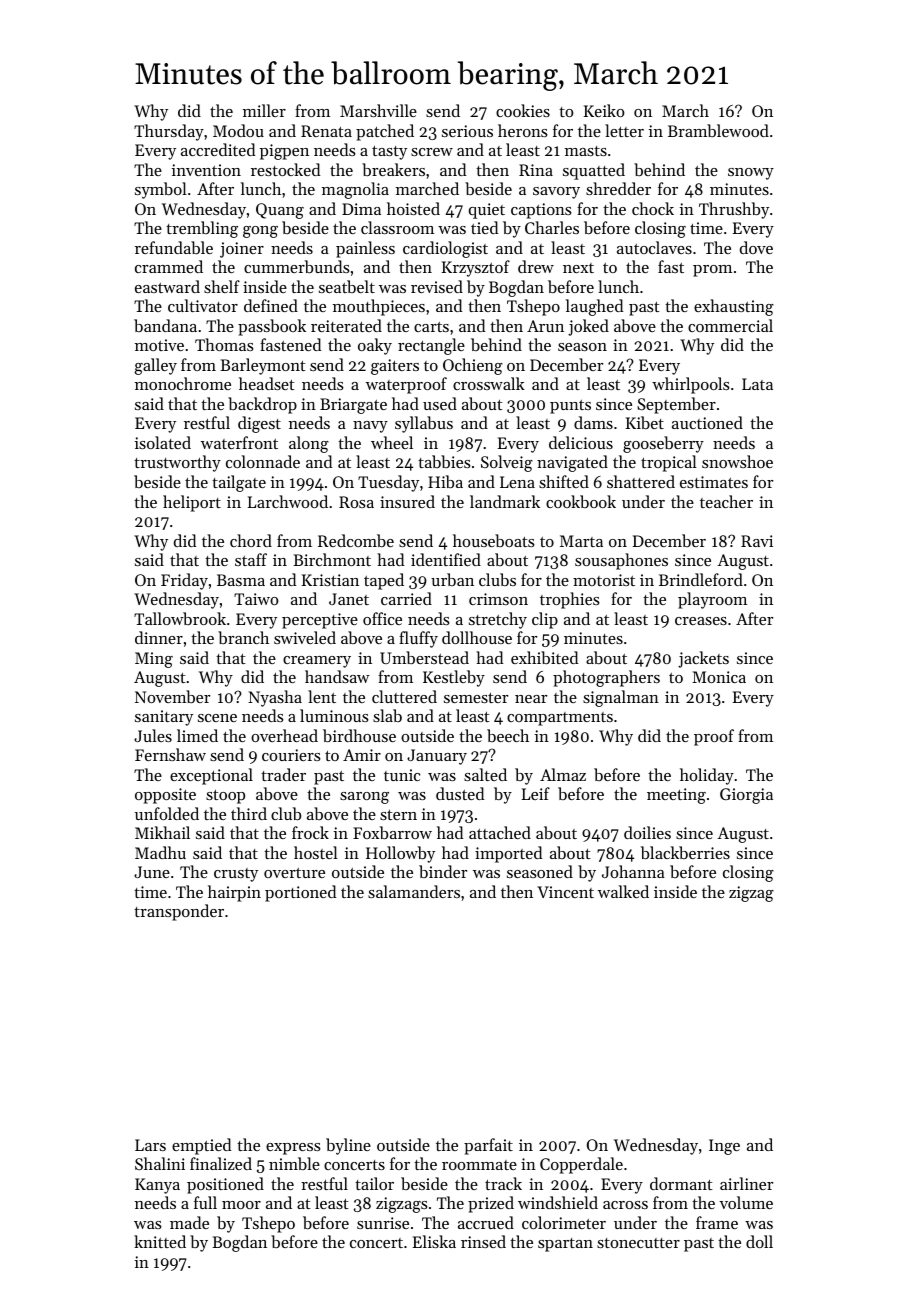  Describe the element at coordinates (152, 872) in the screenshot. I see `June` at that location.
